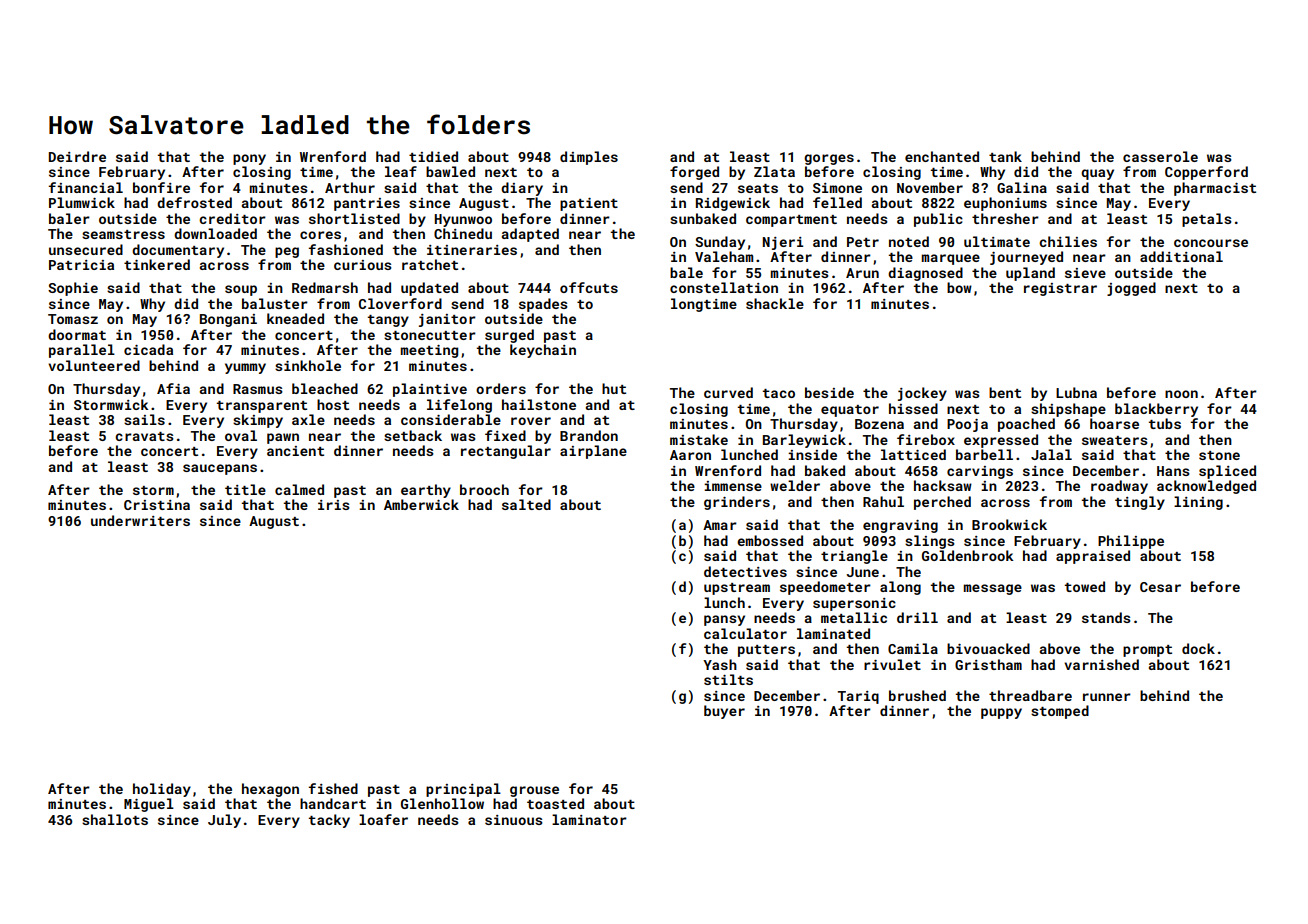 Image resolution: width=1308 pixels, height=924 pixels. Describe the element at coordinates (249, 159) in the screenshot. I see `pony` at that location.
